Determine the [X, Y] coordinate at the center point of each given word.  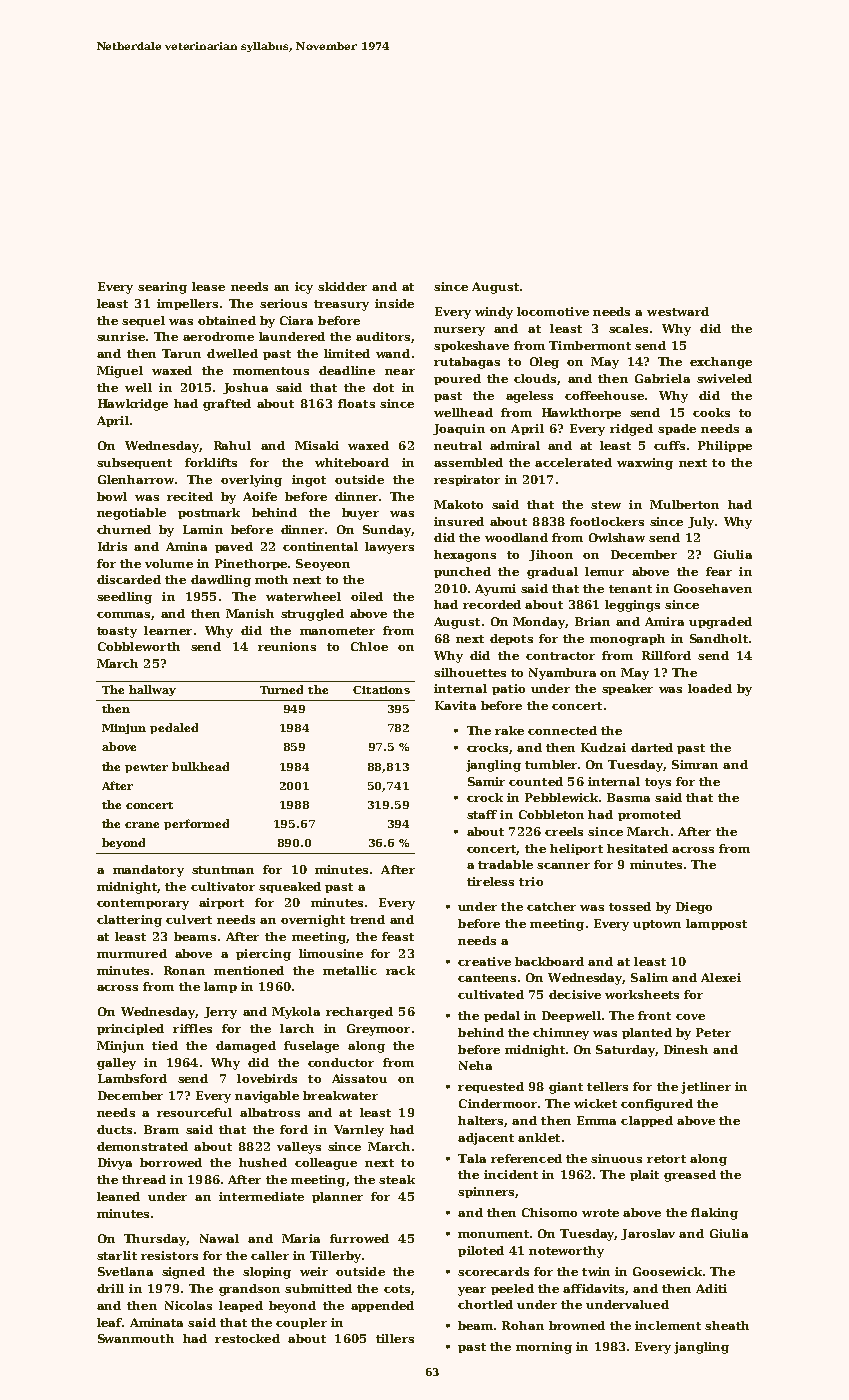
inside [394, 303]
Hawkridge [133, 405]
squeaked [290, 887]
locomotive [553, 311]
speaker [627, 689]
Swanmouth [136, 1338]
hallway [152, 690]
